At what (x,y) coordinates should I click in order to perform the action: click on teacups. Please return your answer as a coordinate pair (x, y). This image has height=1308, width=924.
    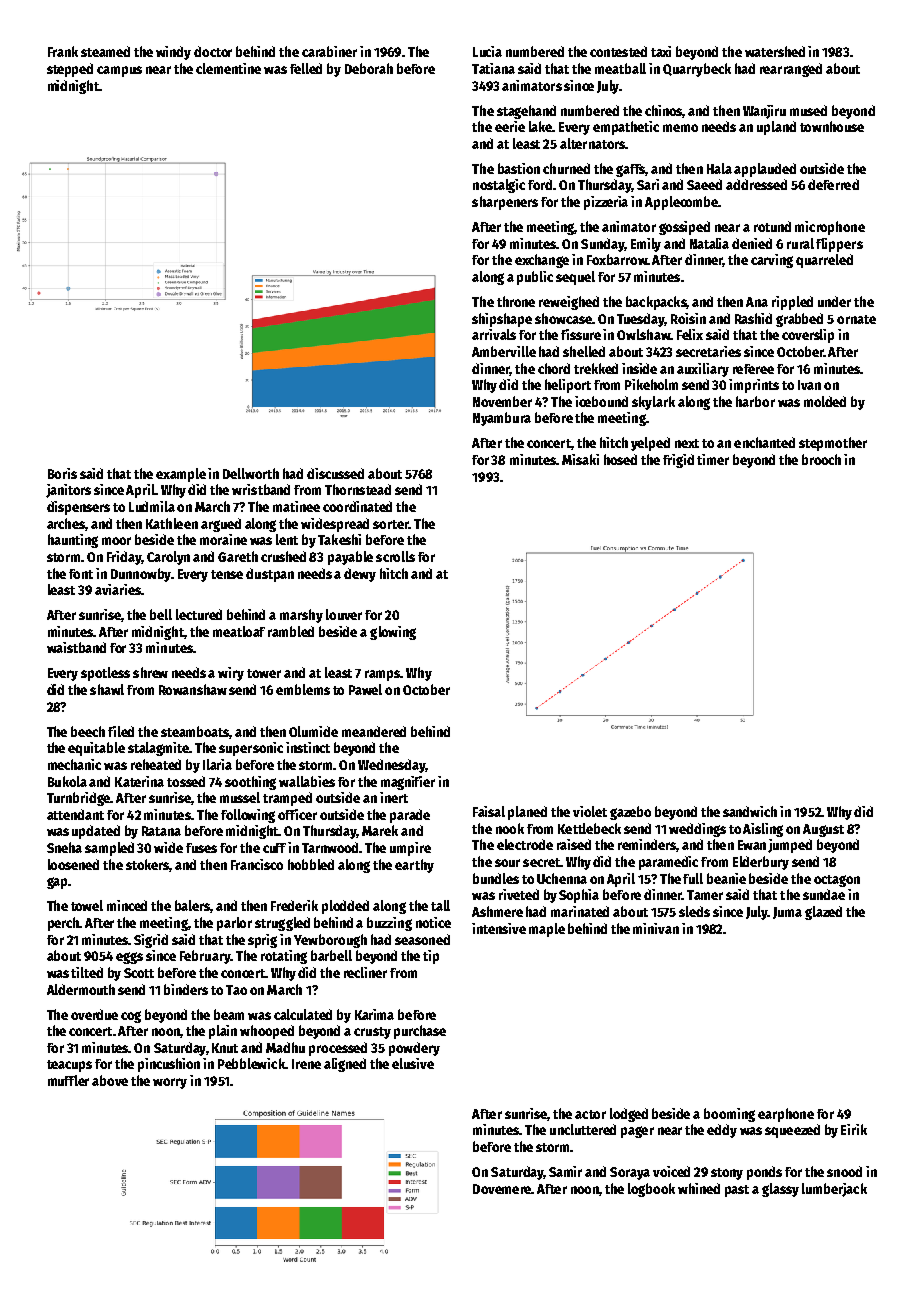
    Looking at the image, I should click on (69, 1066).
